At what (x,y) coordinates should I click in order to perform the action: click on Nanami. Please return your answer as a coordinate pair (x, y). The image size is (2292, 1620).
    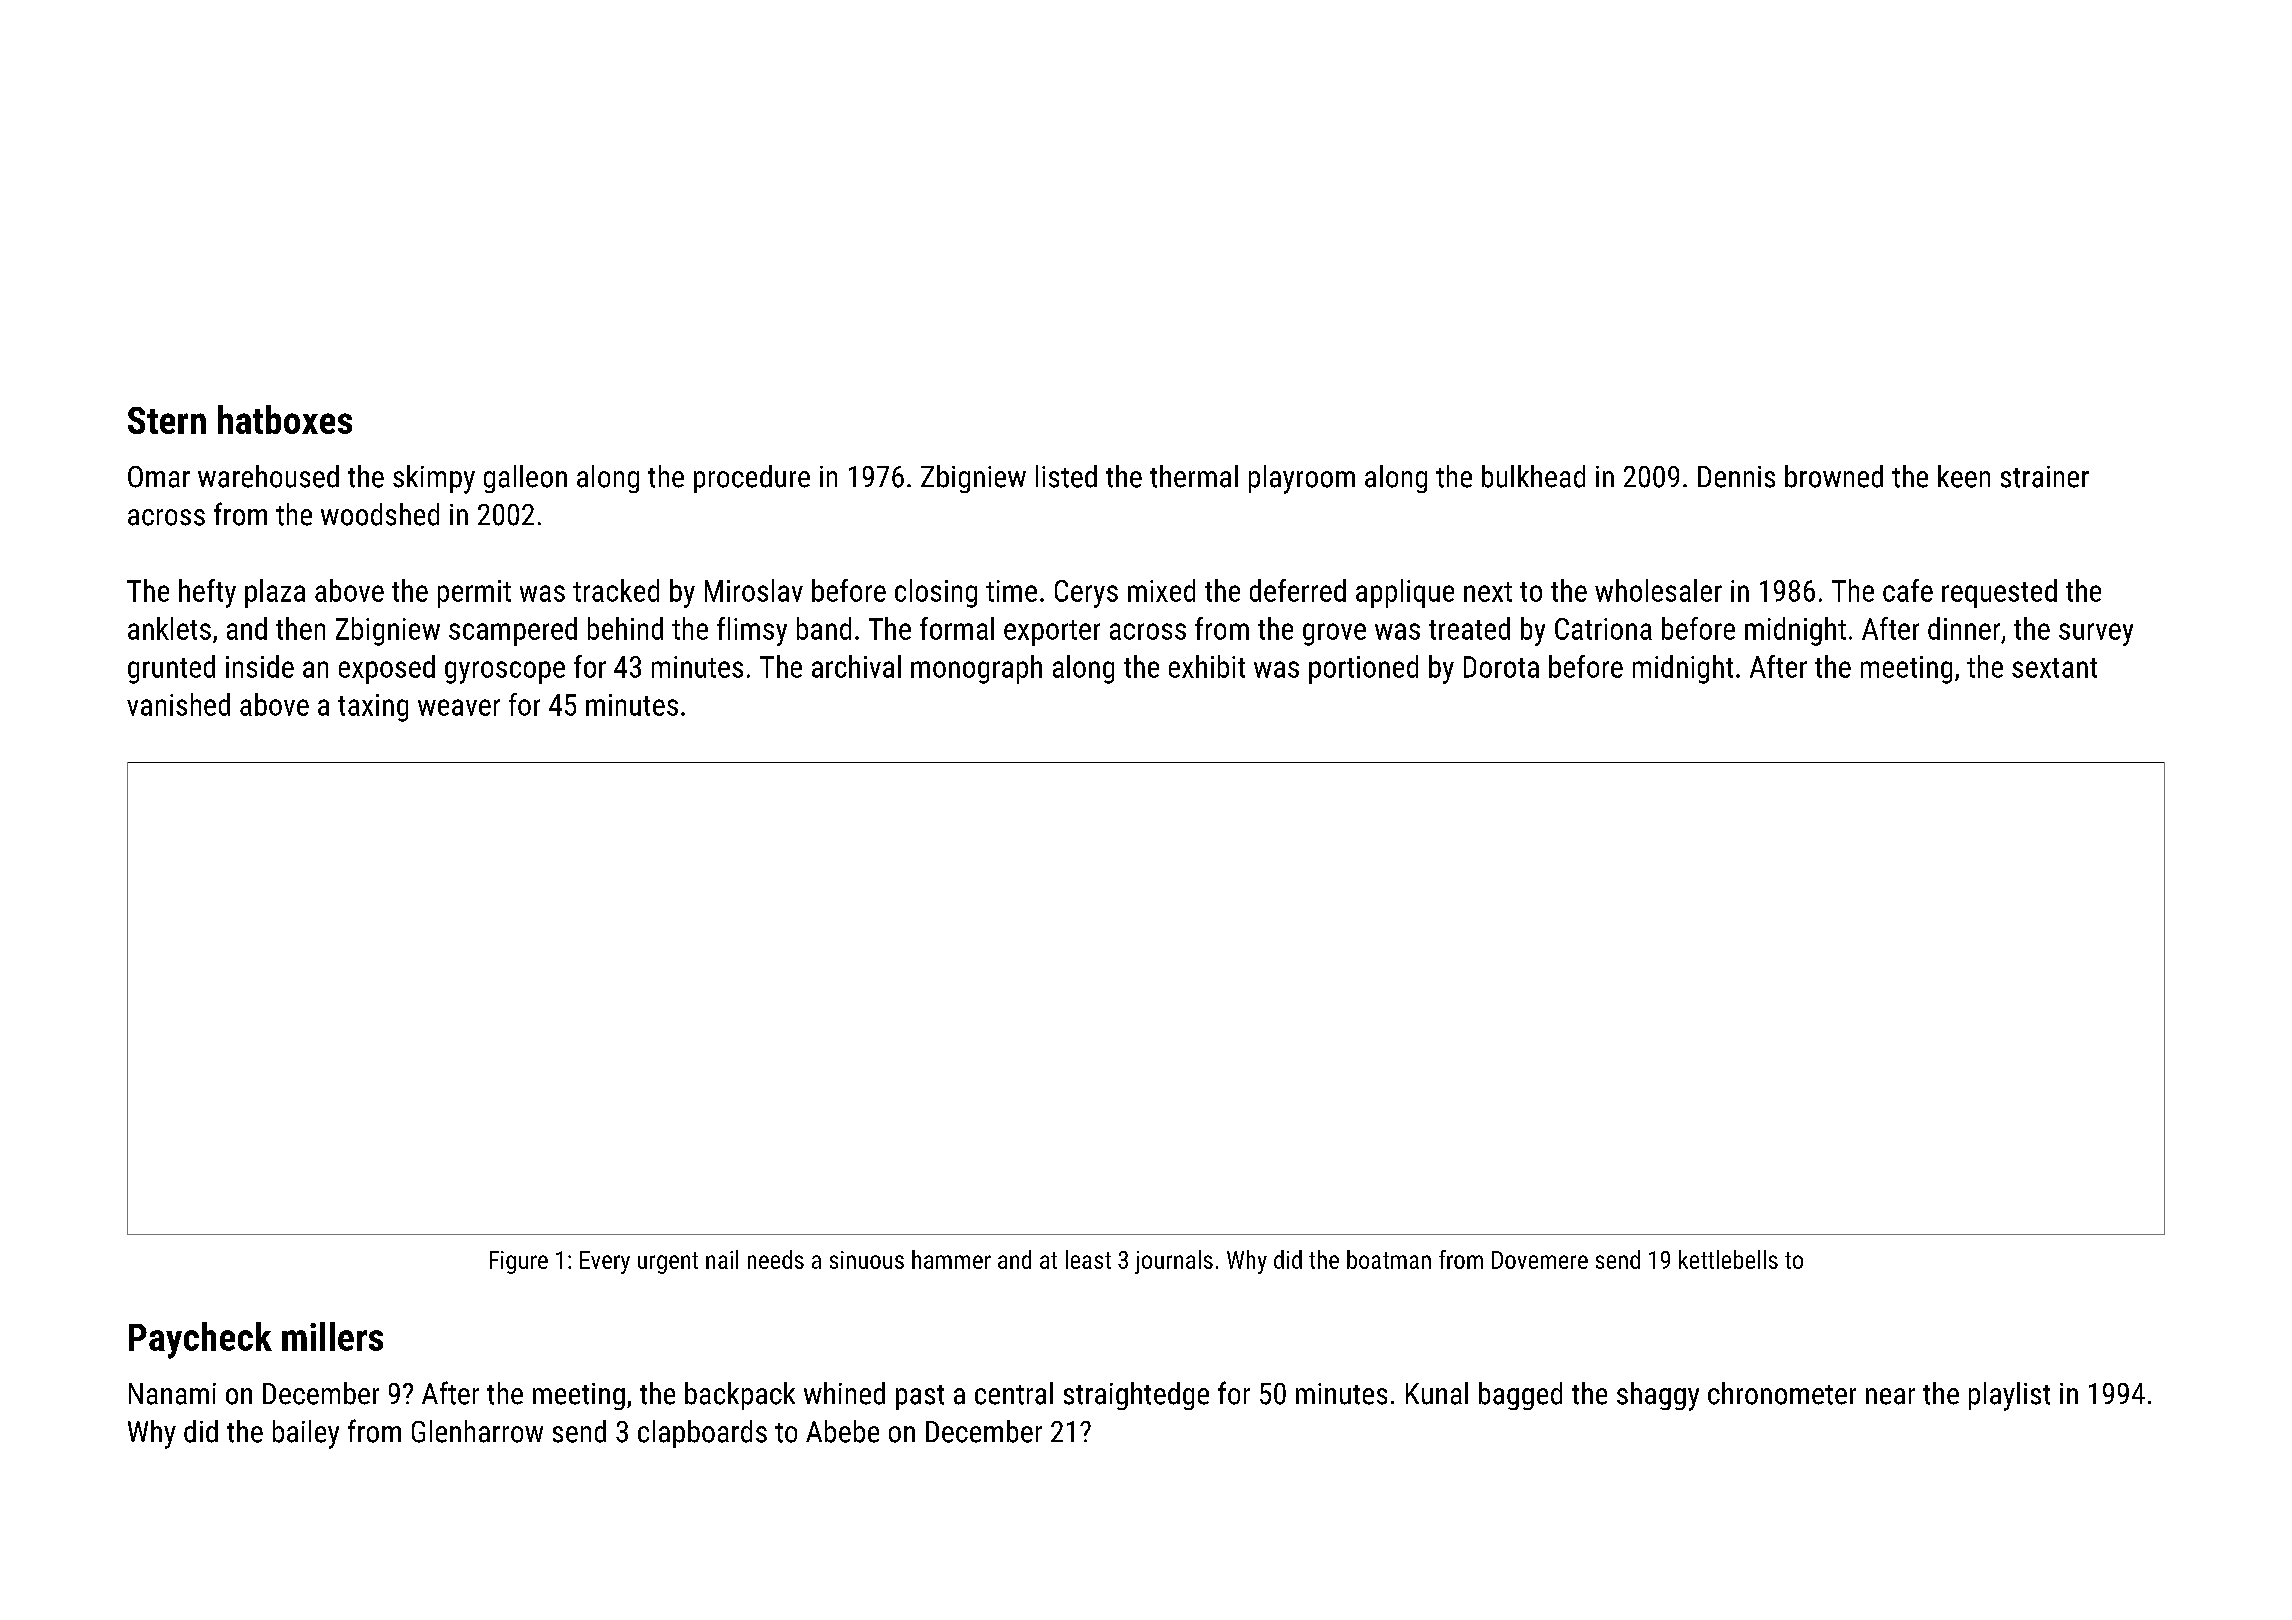
    Looking at the image, I should click on (172, 1394).
